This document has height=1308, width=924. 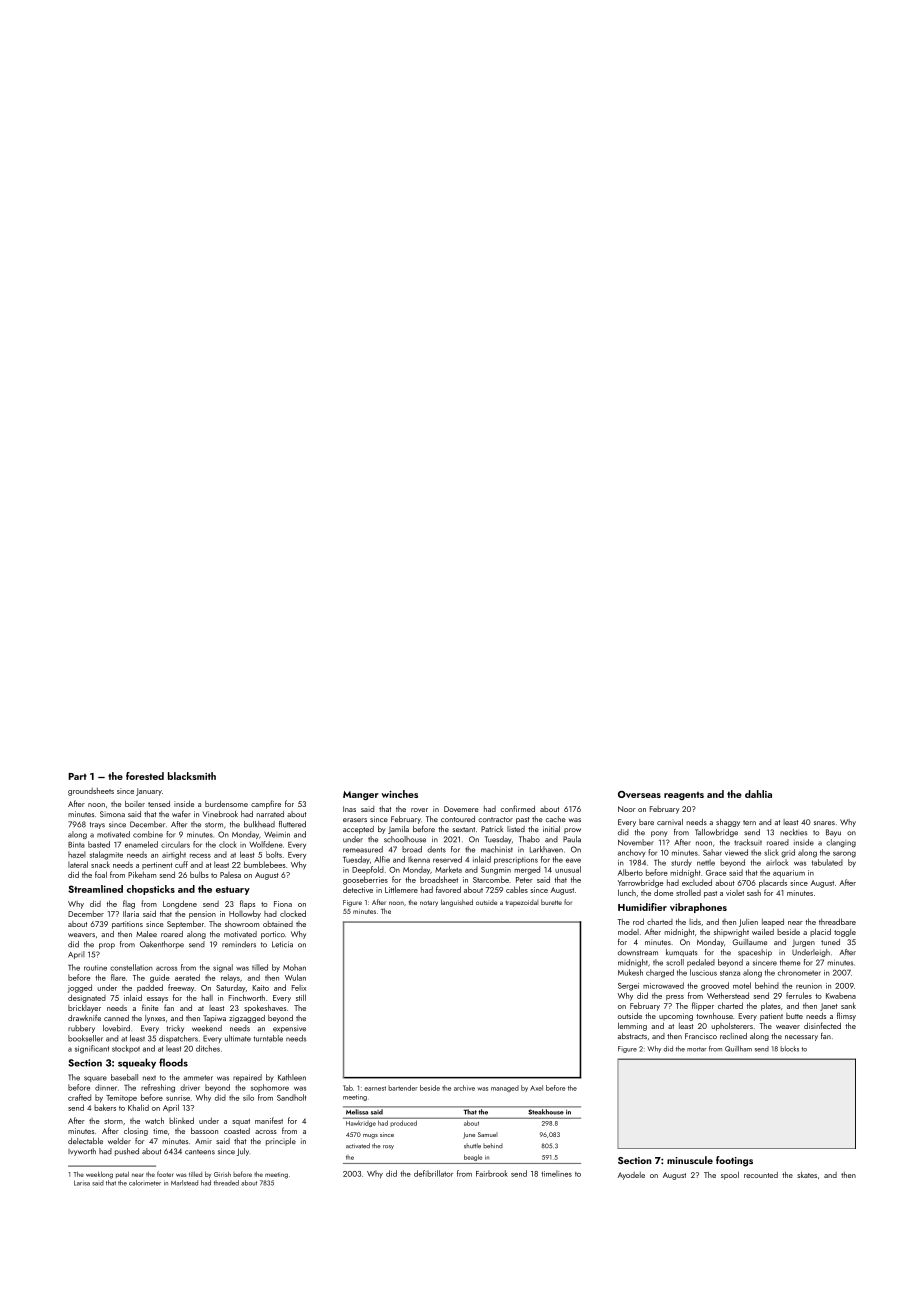 I want to click on Mohan, so click(x=294, y=967).
